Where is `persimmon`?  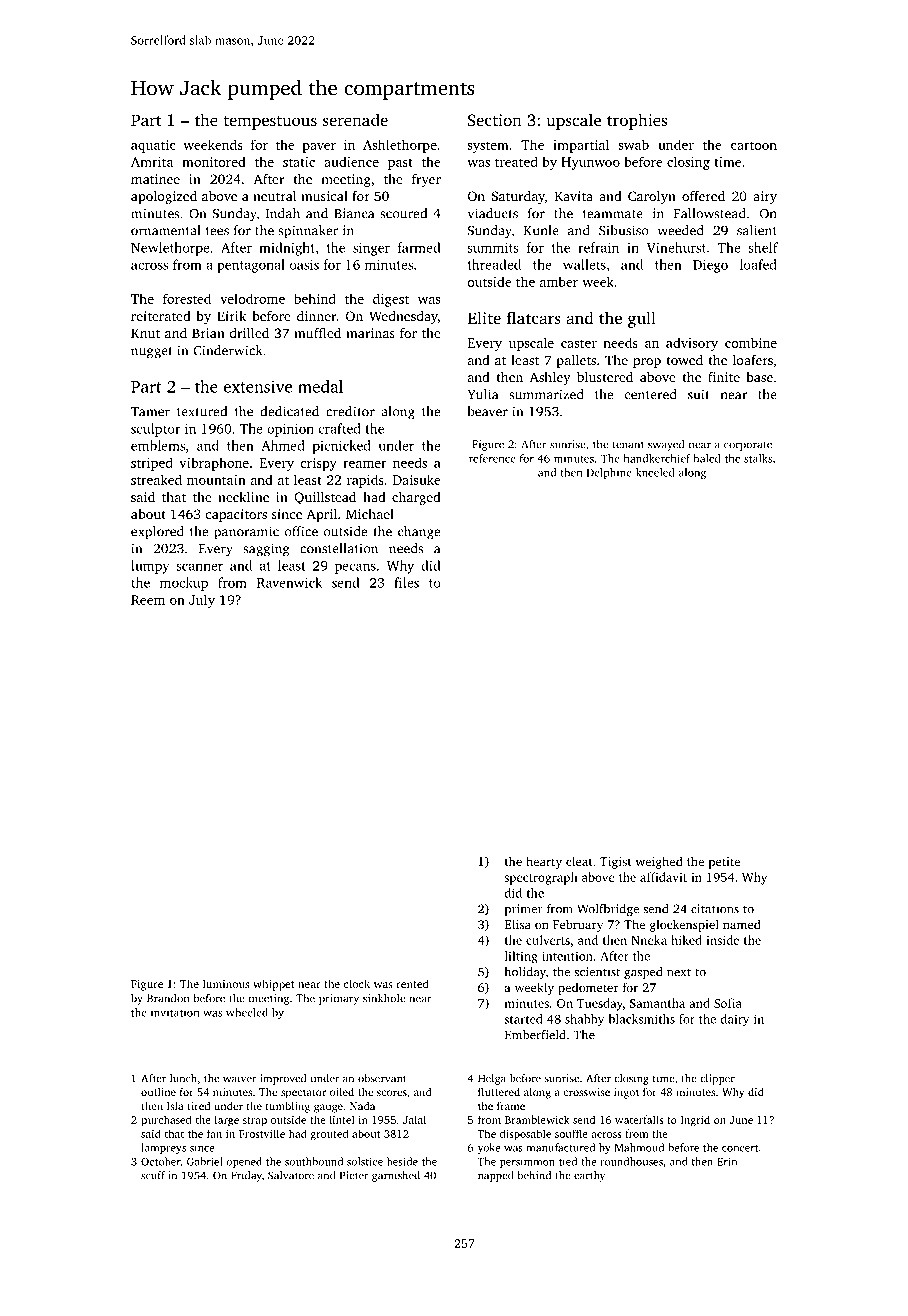
persimmon is located at coordinates (527, 1163).
